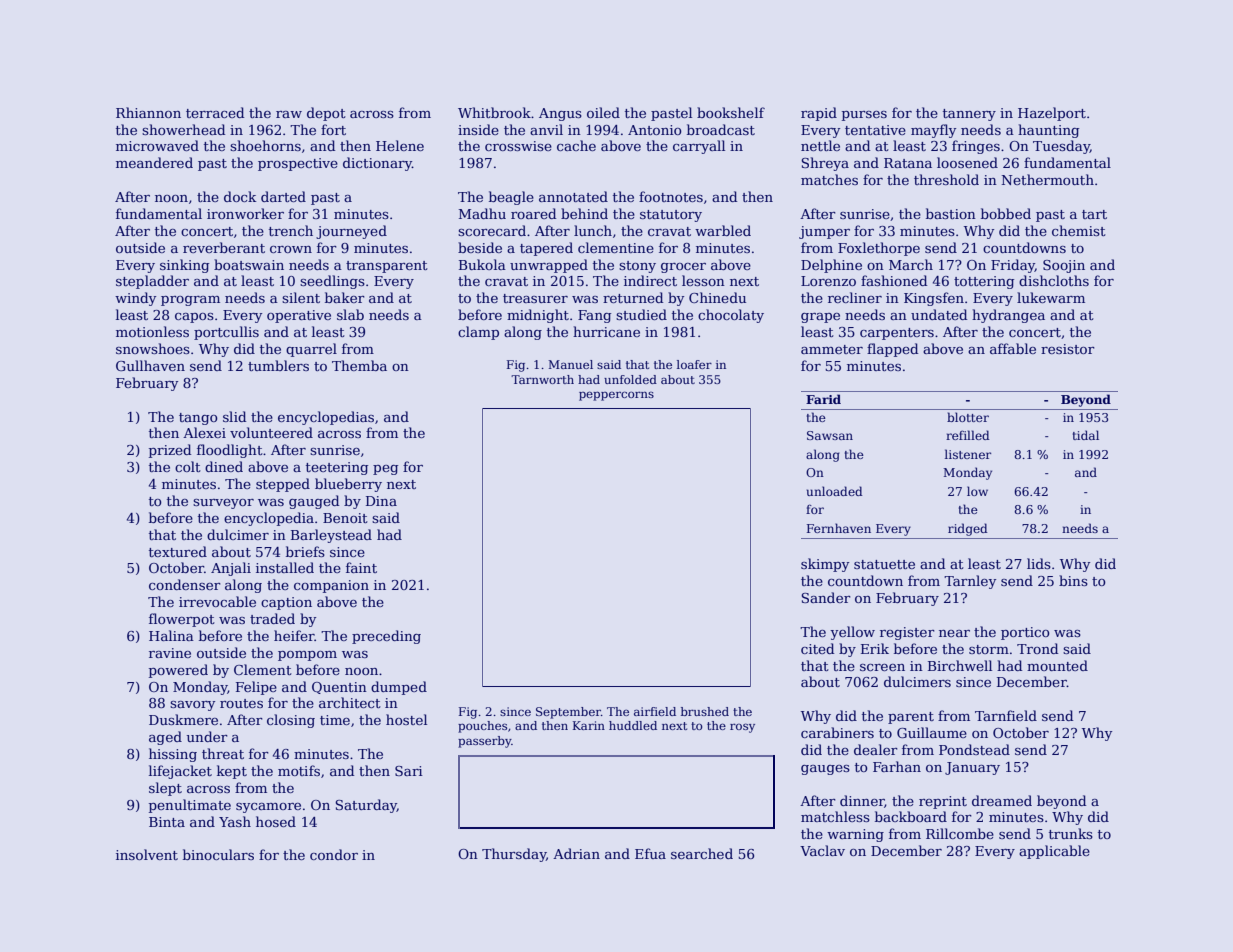 The image size is (1233, 952). I want to click on preceding, so click(386, 637).
